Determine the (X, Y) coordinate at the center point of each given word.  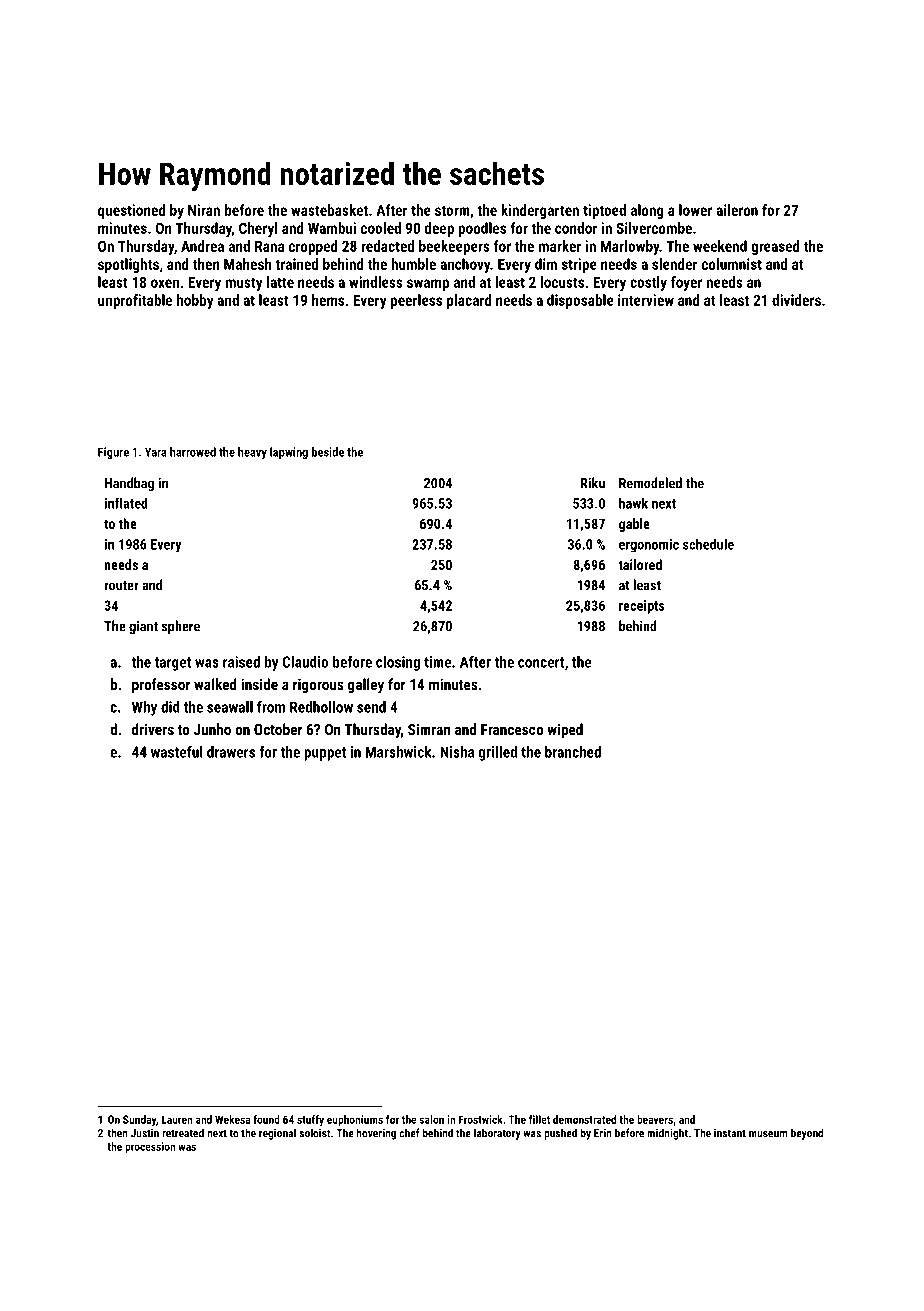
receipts (641, 607)
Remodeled (650, 483)
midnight (667, 1134)
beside (328, 452)
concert (541, 662)
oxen (165, 283)
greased (775, 247)
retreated (183, 1133)
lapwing (289, 453)
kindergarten (540, 211)
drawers (231, 752)
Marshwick (399, 752)
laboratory (497, 1134)
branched (573, 752)
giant (143, 627)
